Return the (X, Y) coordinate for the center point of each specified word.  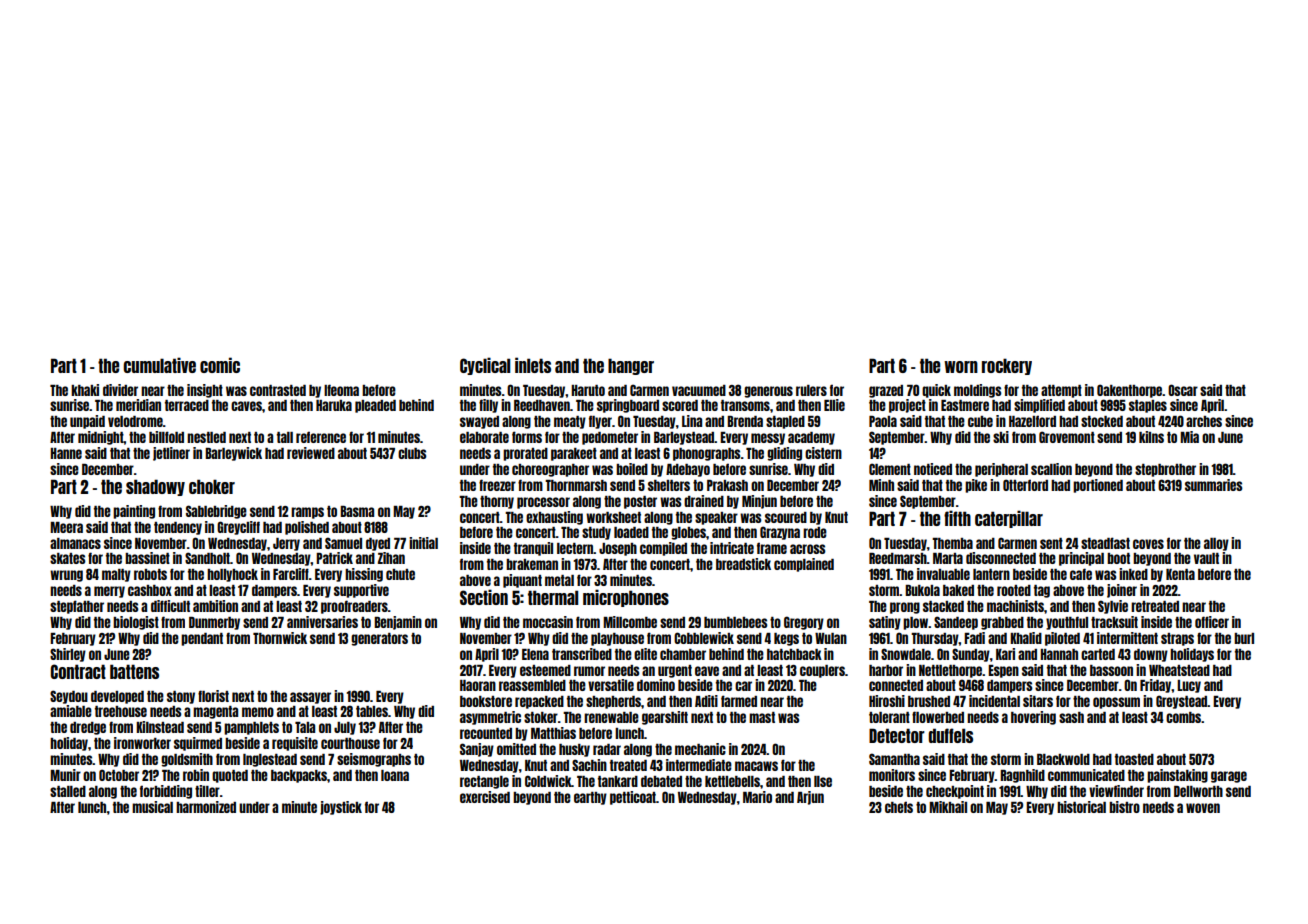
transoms (745, 405)
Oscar (1183, 390)
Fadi (974, 638)
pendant (202, 639)
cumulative (159, 365)
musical (152, 807)
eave (707, 671)
